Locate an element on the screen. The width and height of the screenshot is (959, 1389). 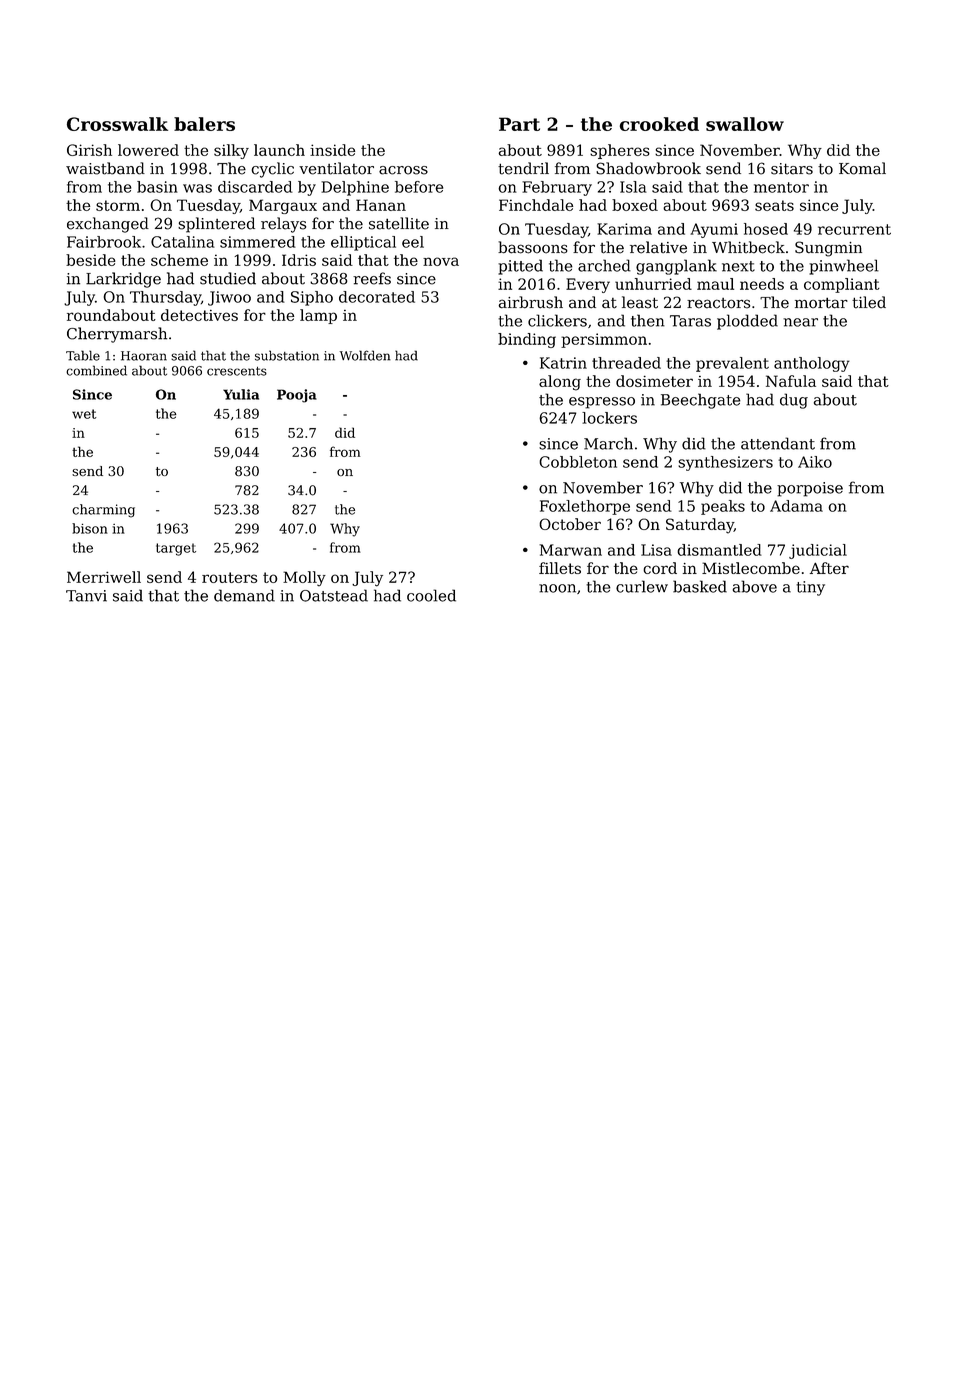
Part is located at coordinates (519, 124).
